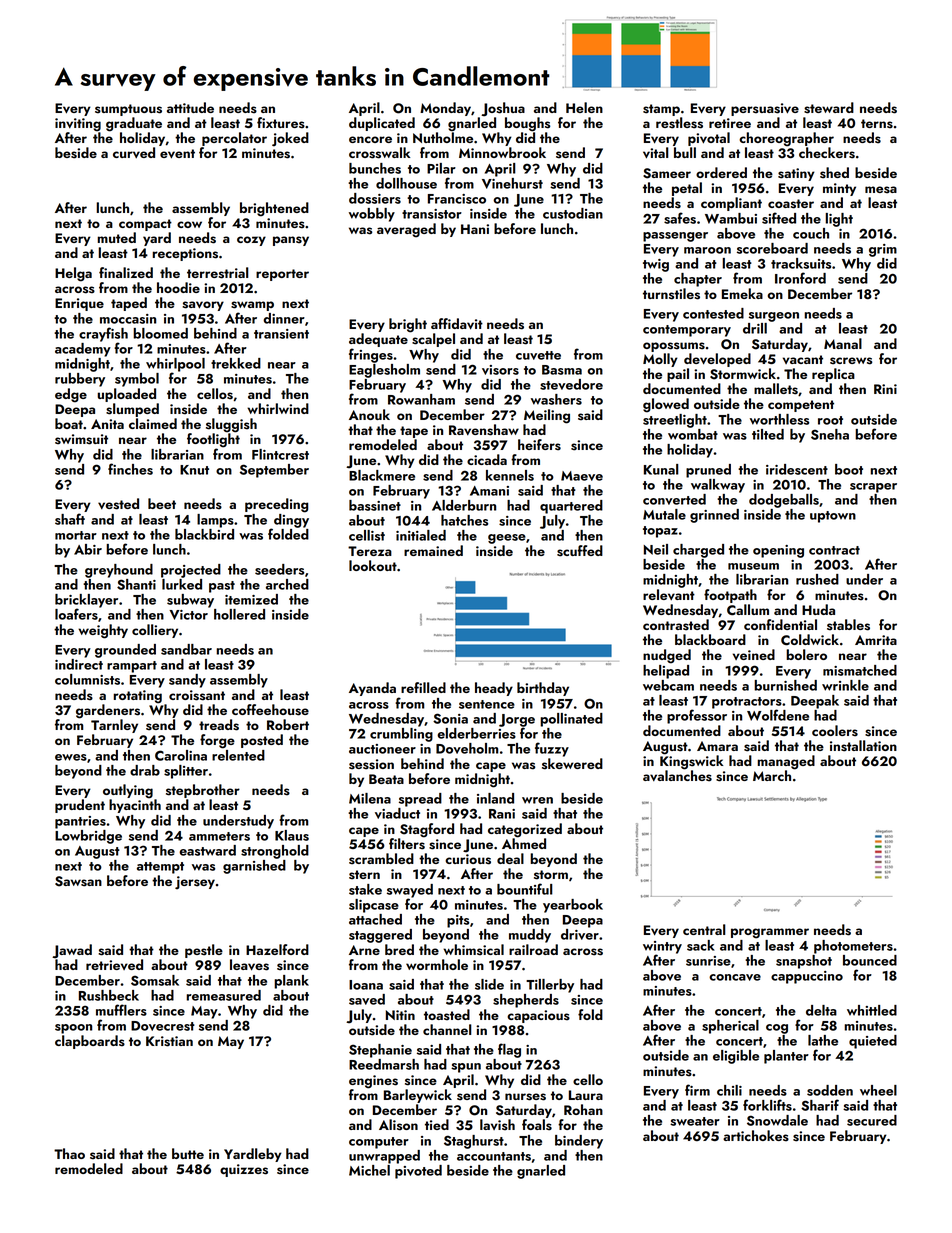 This document has height=1233, width=952. Describe the element at coordinates (770, 933) in the document. I see `programmer` at that location.
